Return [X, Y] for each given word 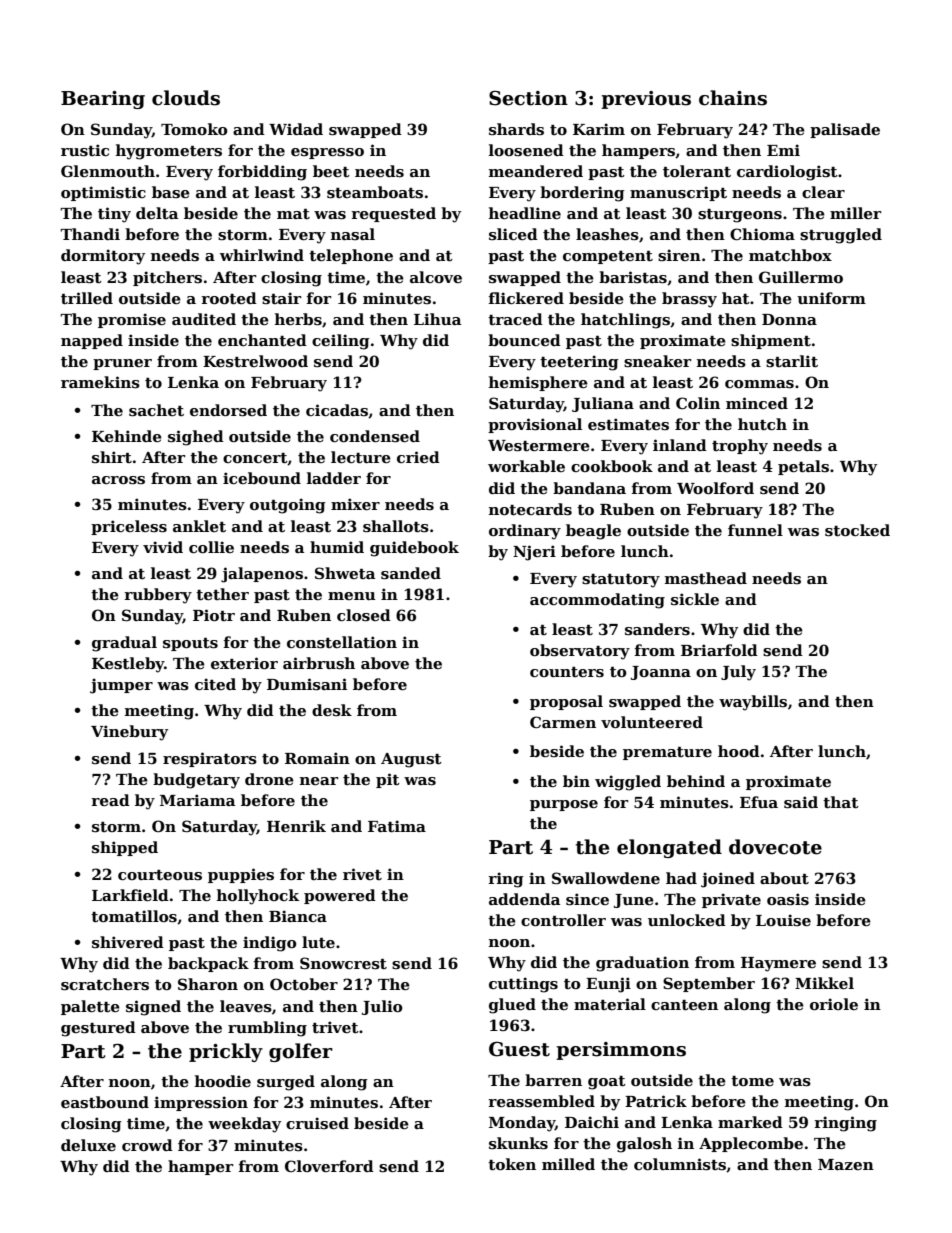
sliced [513, 234]
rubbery [158, 596]
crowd [147, 1145]
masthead [706, 578]
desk [332, 710]
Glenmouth [108, 171]
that [841, 802]
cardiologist [787, 173]
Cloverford [329, 1166]
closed [364, 615]
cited [215, 684]
